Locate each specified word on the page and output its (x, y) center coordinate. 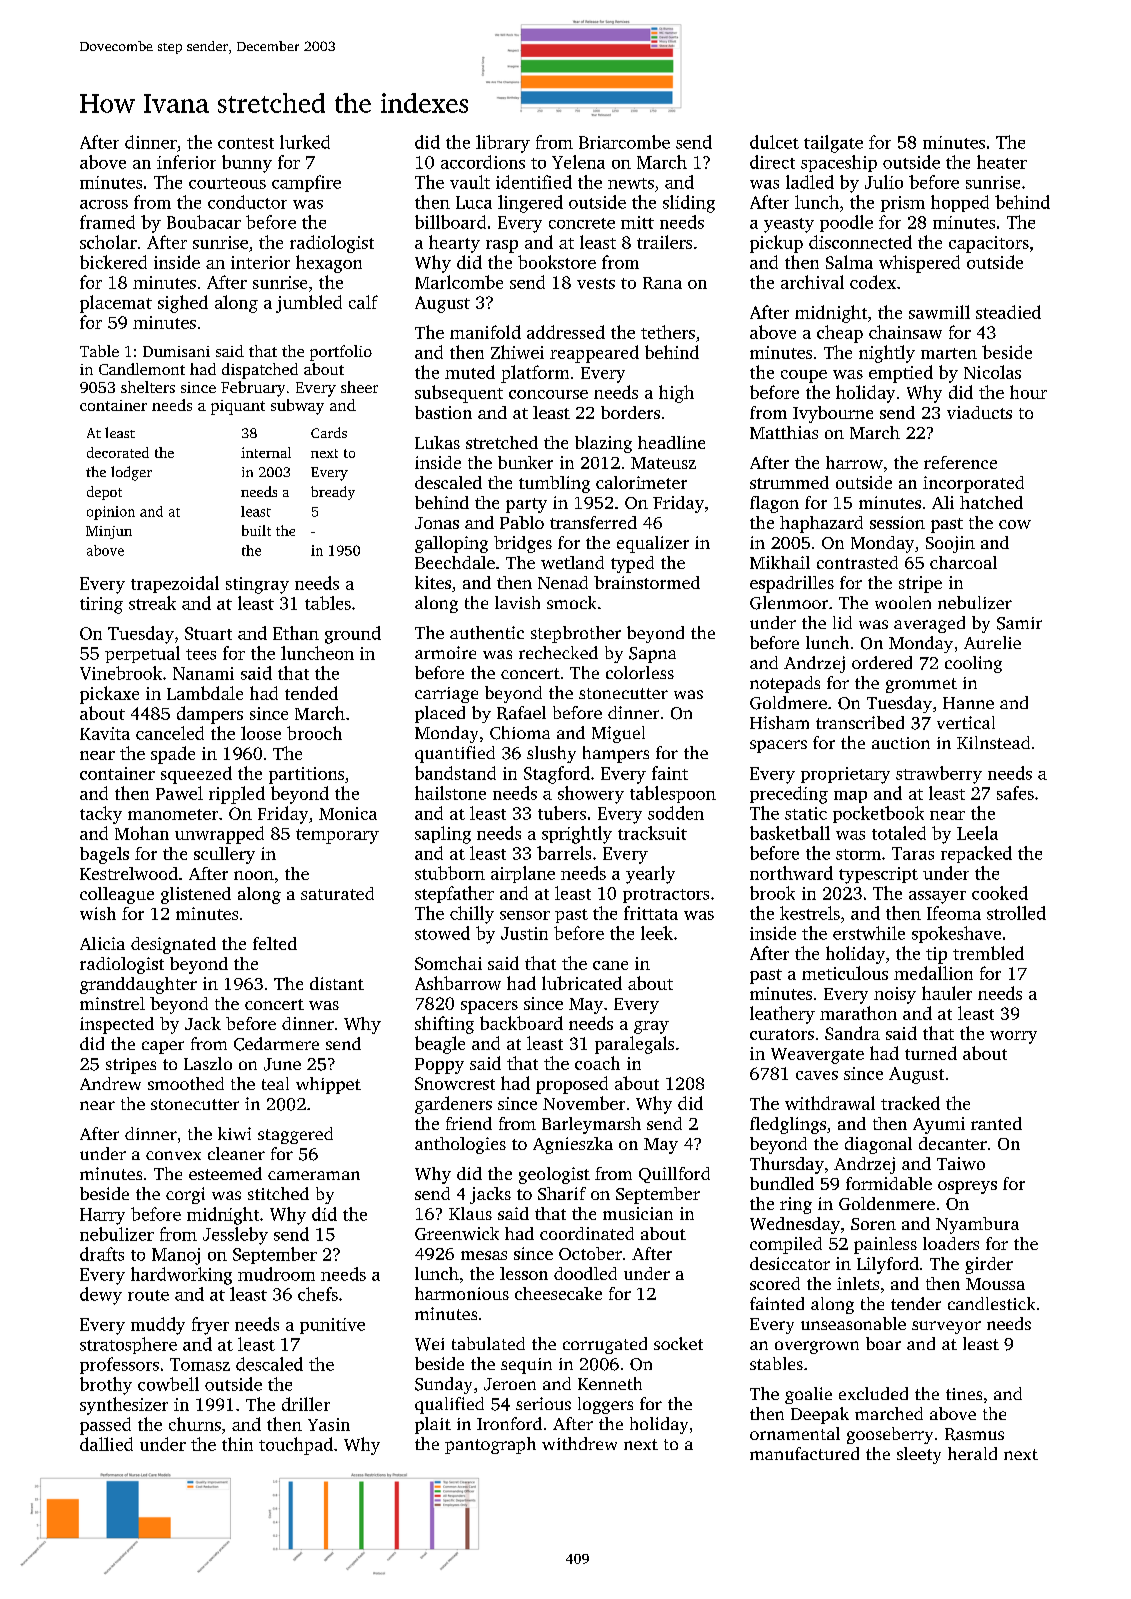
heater (1002, 162)
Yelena (578, 162)
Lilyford (888, 1265)
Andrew (110, 1083)
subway (297, 407)
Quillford (674, 1175)
